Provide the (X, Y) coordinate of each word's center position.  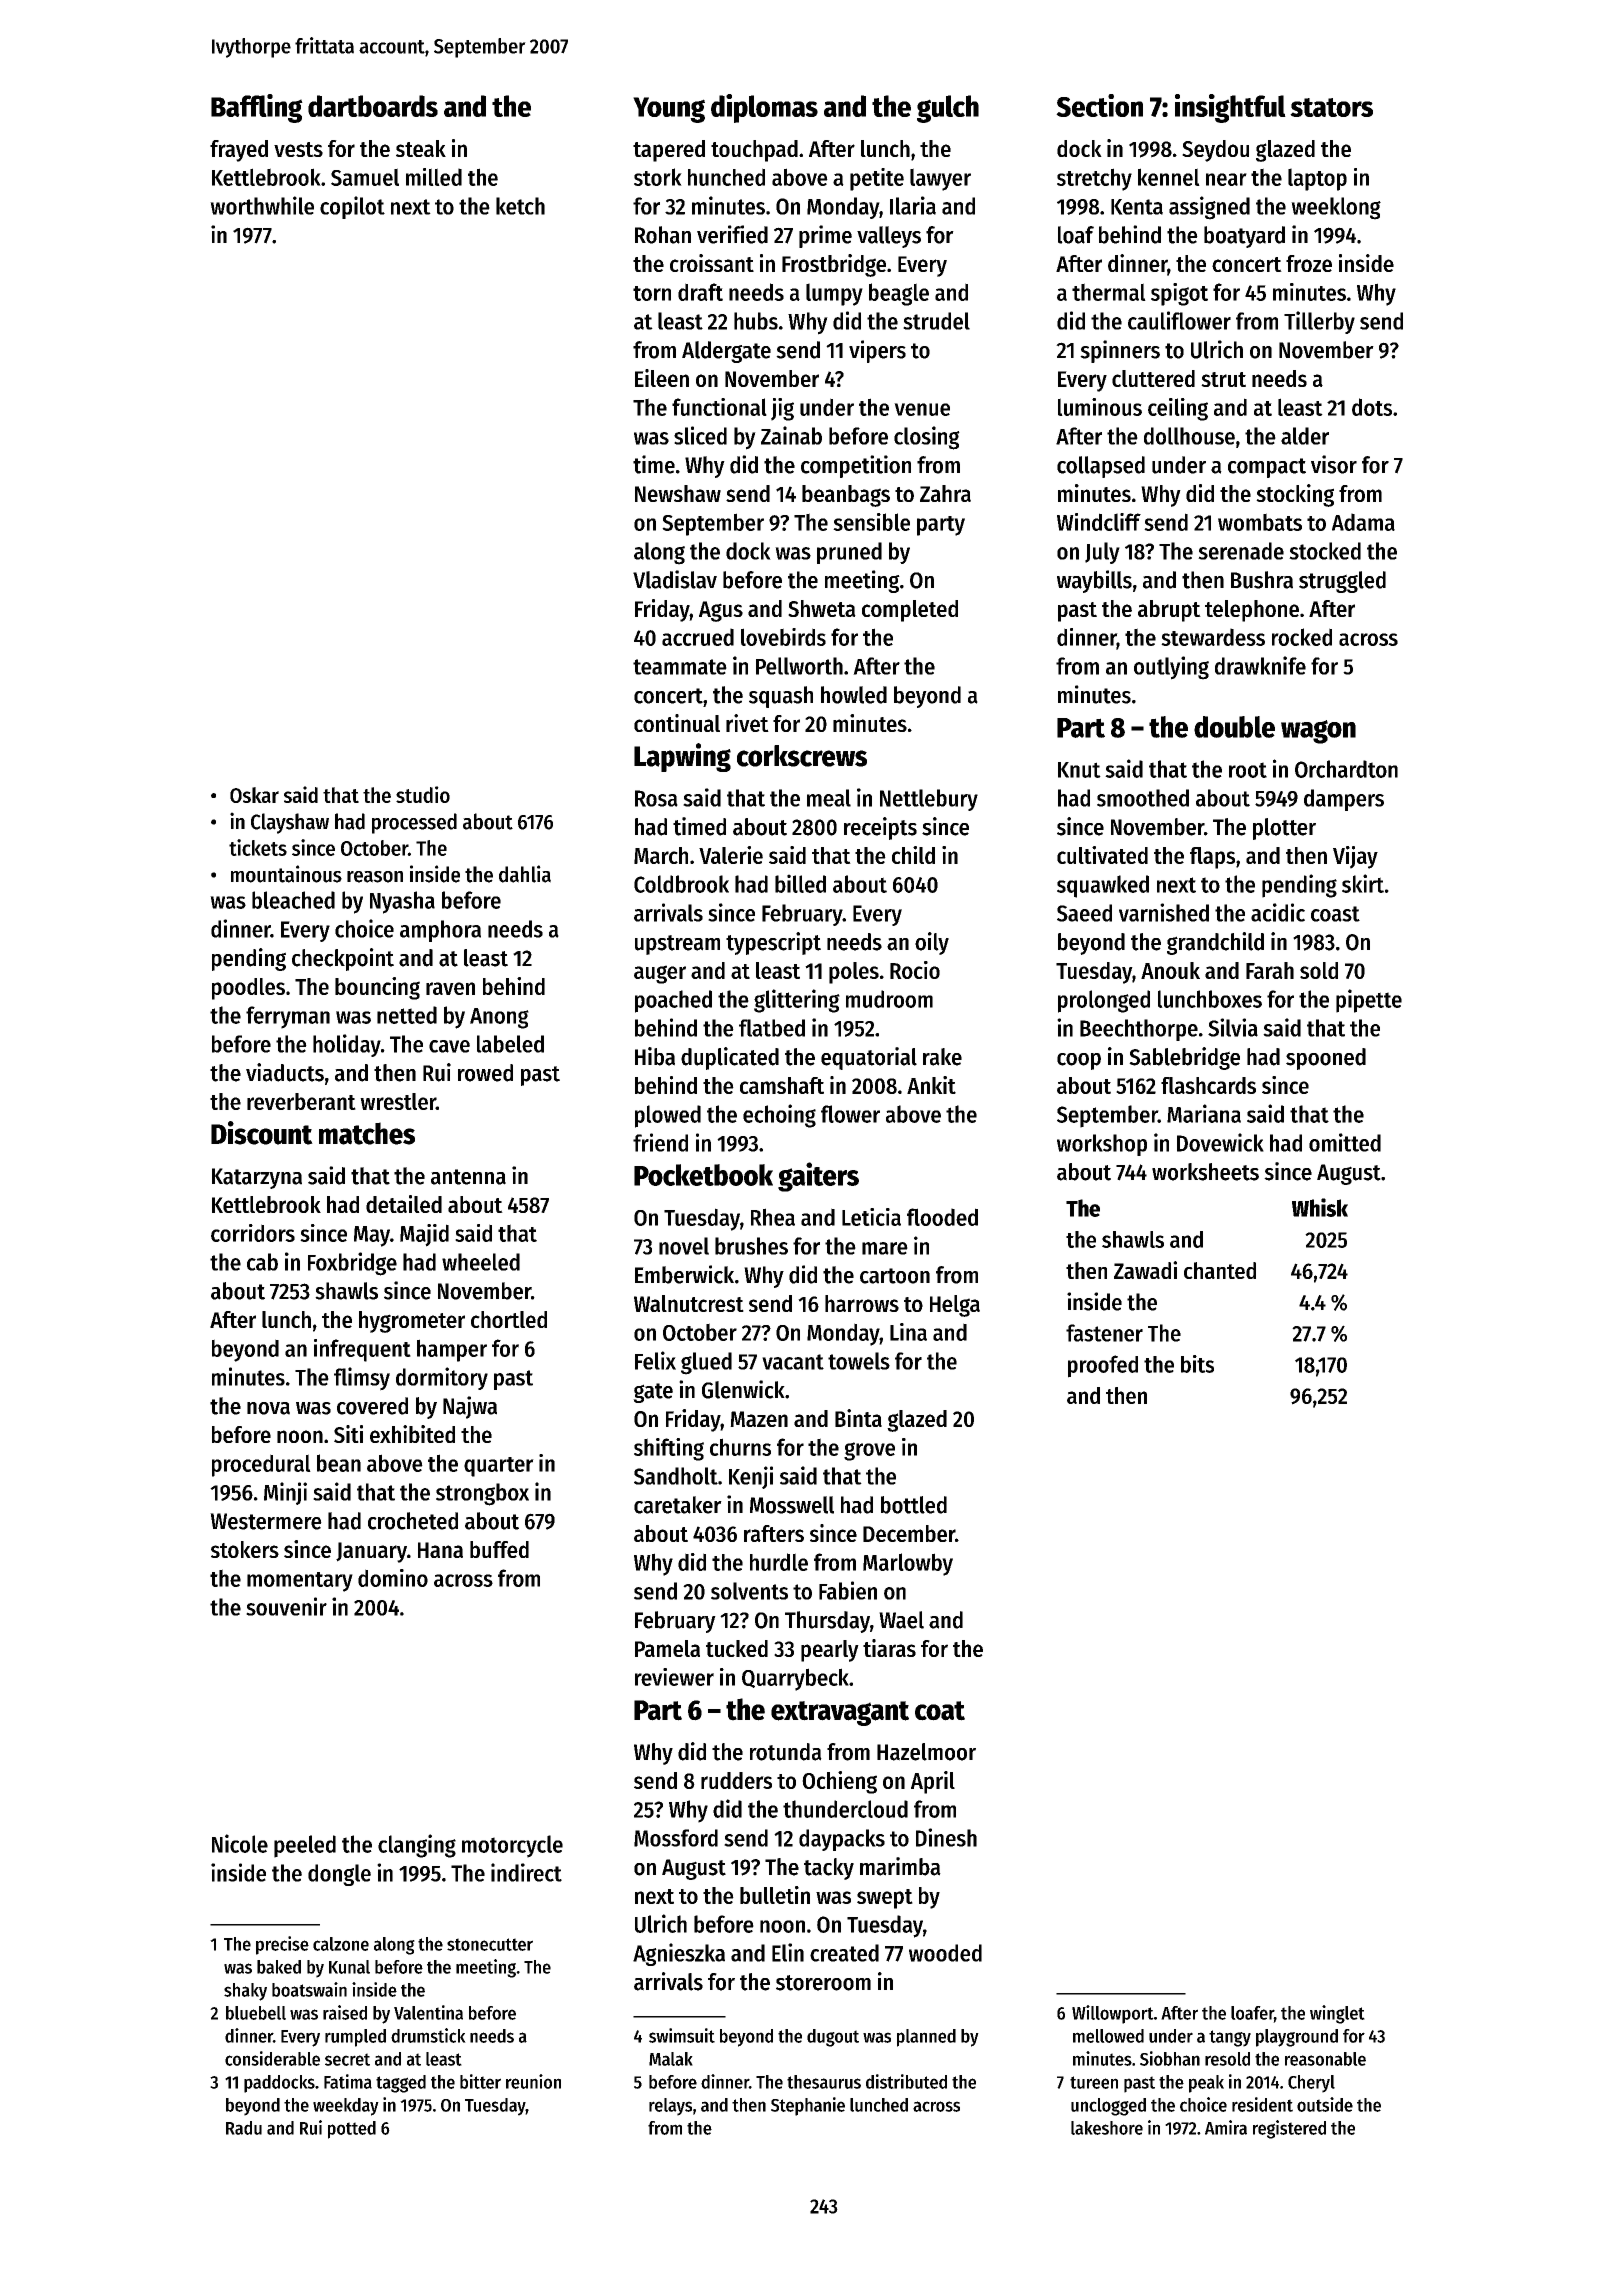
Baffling (257, 108)
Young (669, 110)
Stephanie (808, 2106)
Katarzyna (257, 1178)
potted (352, 2130)
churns (740, 1447)
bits (1197, 1364)
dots (1372, 407)
